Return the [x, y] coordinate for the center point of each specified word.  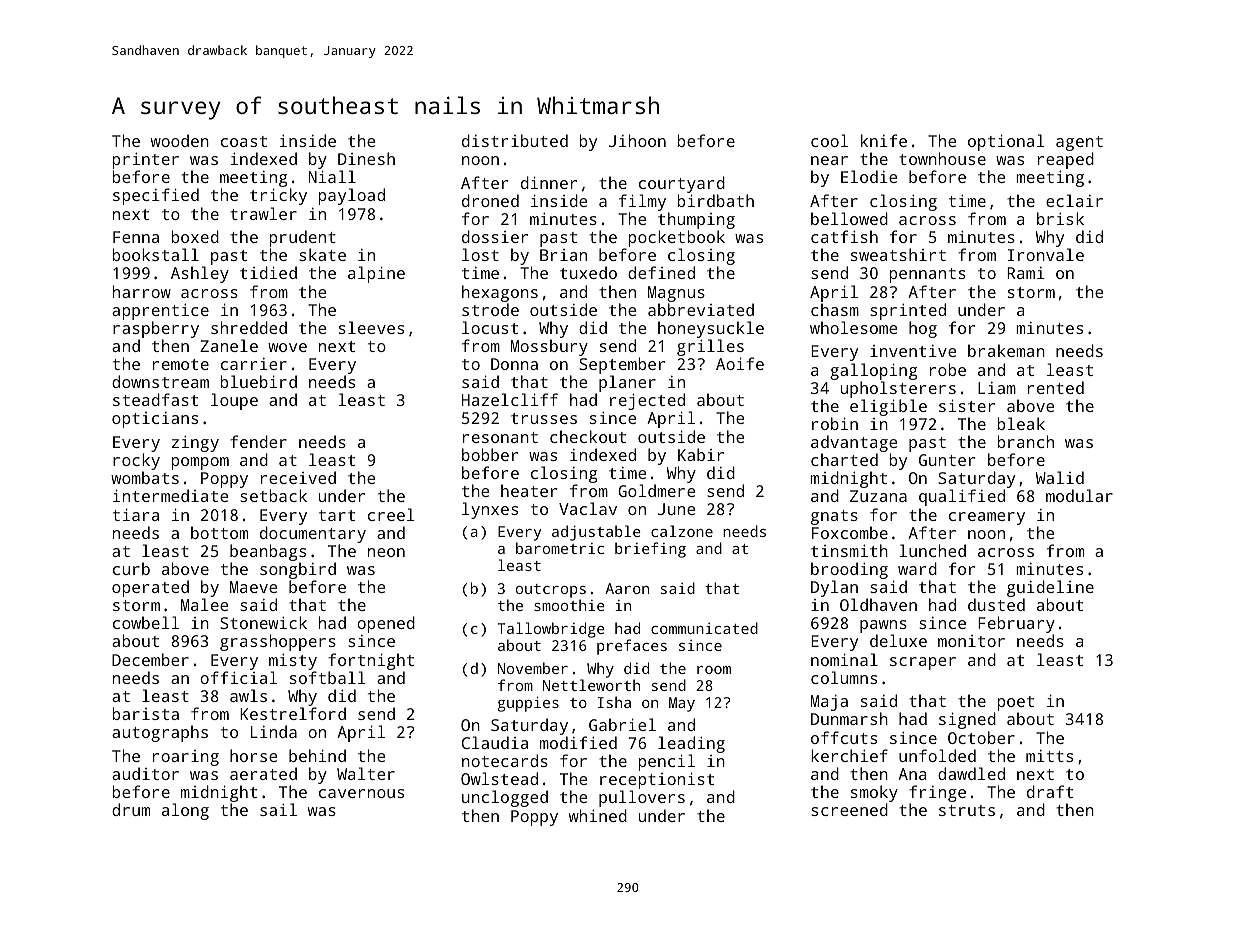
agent [1079, 143]
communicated [704, 628]
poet [1016, 704]
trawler [263, 213]
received [298, 477]
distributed [515, 140]
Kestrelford [293, 713]
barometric [560, 548]
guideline [1050, 588]
